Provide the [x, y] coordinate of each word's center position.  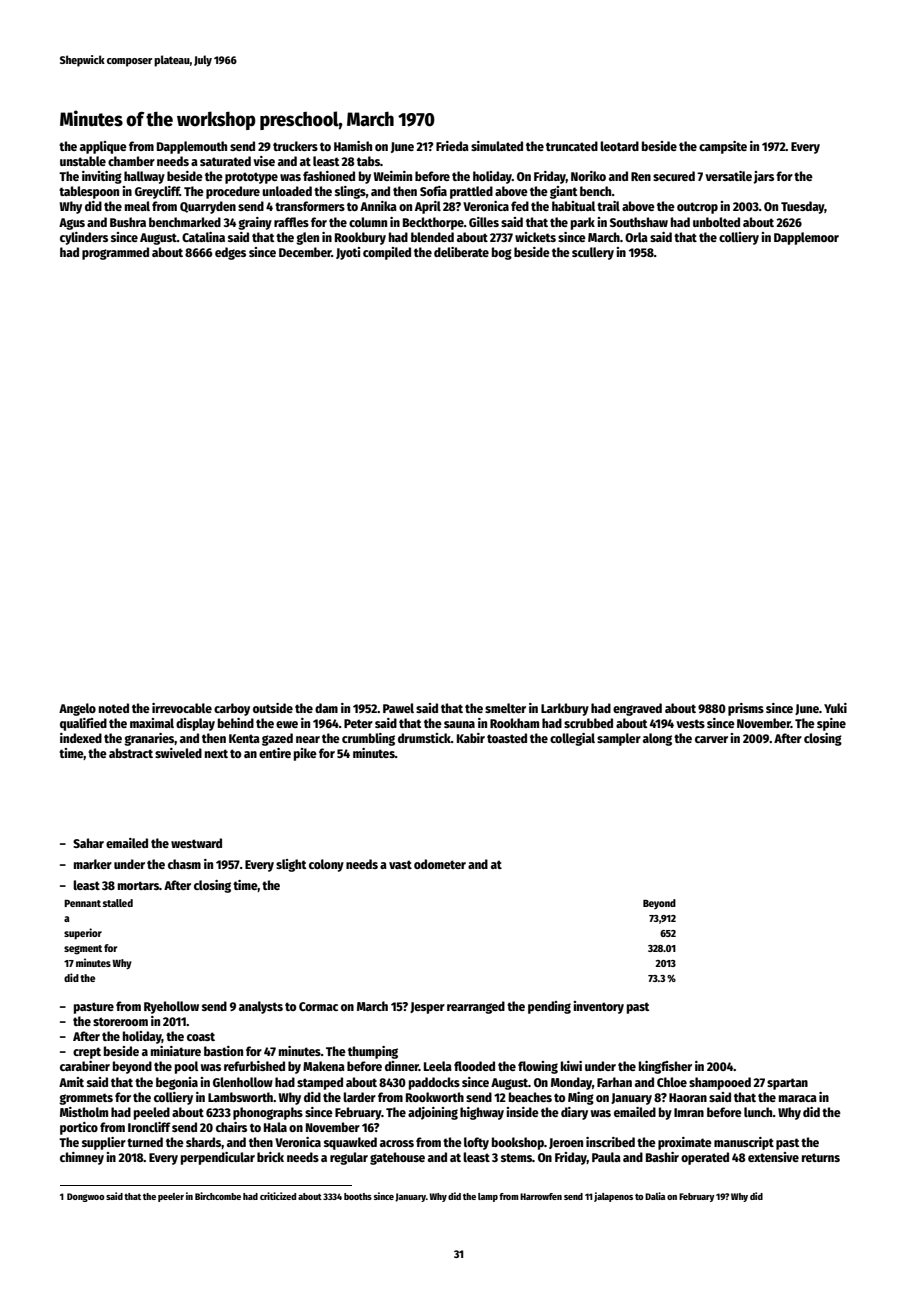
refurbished [254, 1066]
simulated [497, 146]
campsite [723, 147]
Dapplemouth [192, 147]
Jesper [427, 1008]
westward [196, 843]
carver [711, 739]
